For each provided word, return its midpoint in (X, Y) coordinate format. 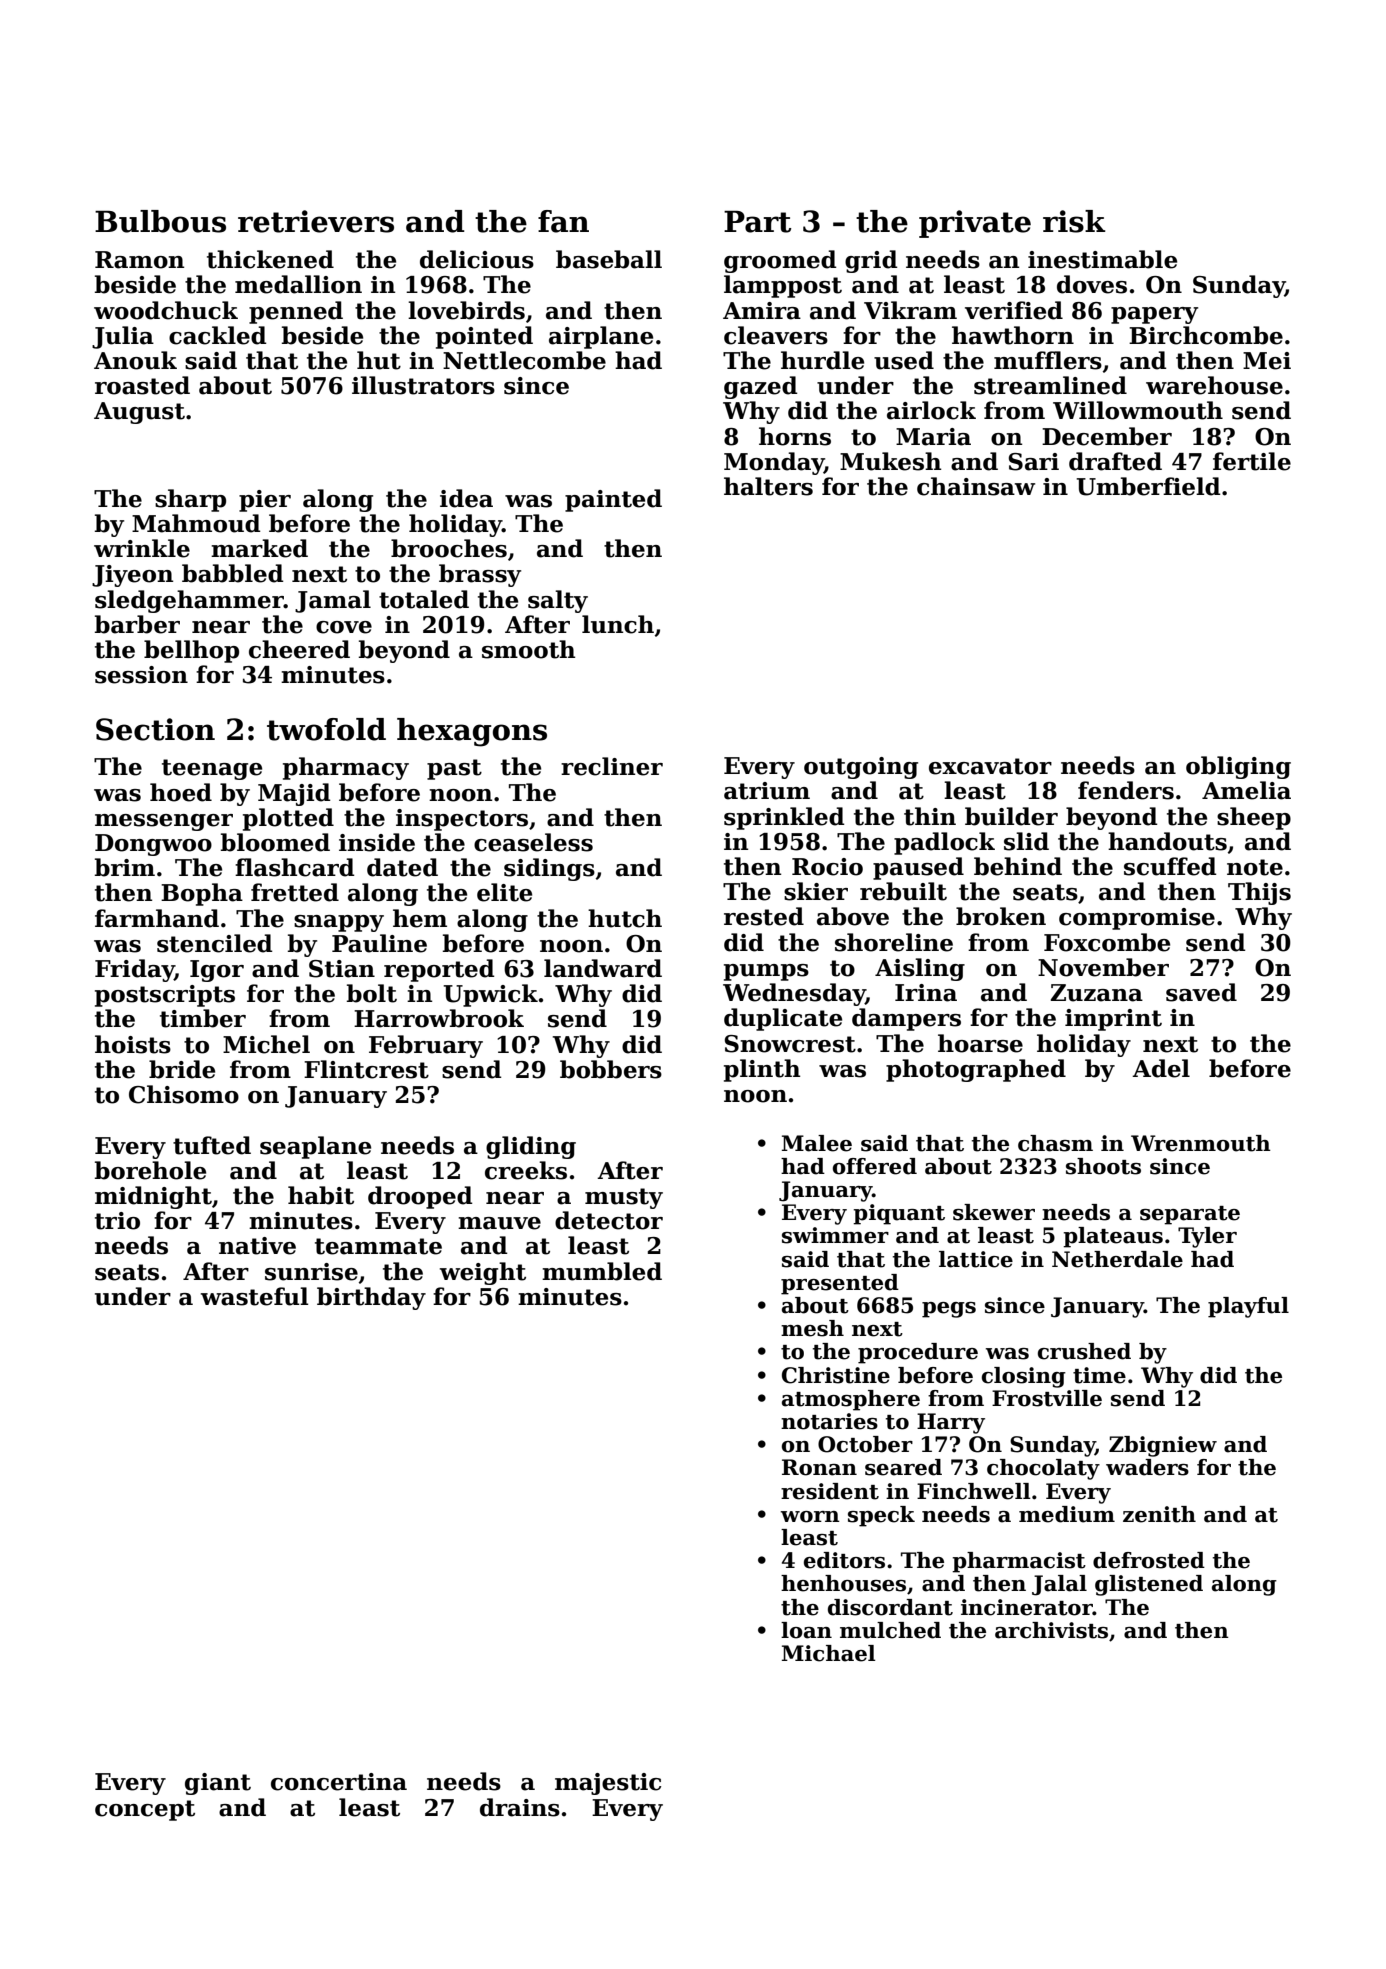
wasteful (254, 1296)
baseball (609, 259)
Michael (829, 1653)
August (139, 413)
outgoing (861, 768)
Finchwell (974, 1491)
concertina (339, 1782)
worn (810, 1517)
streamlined (1050, 385)
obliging (1238, 767)
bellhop (191, 651)
